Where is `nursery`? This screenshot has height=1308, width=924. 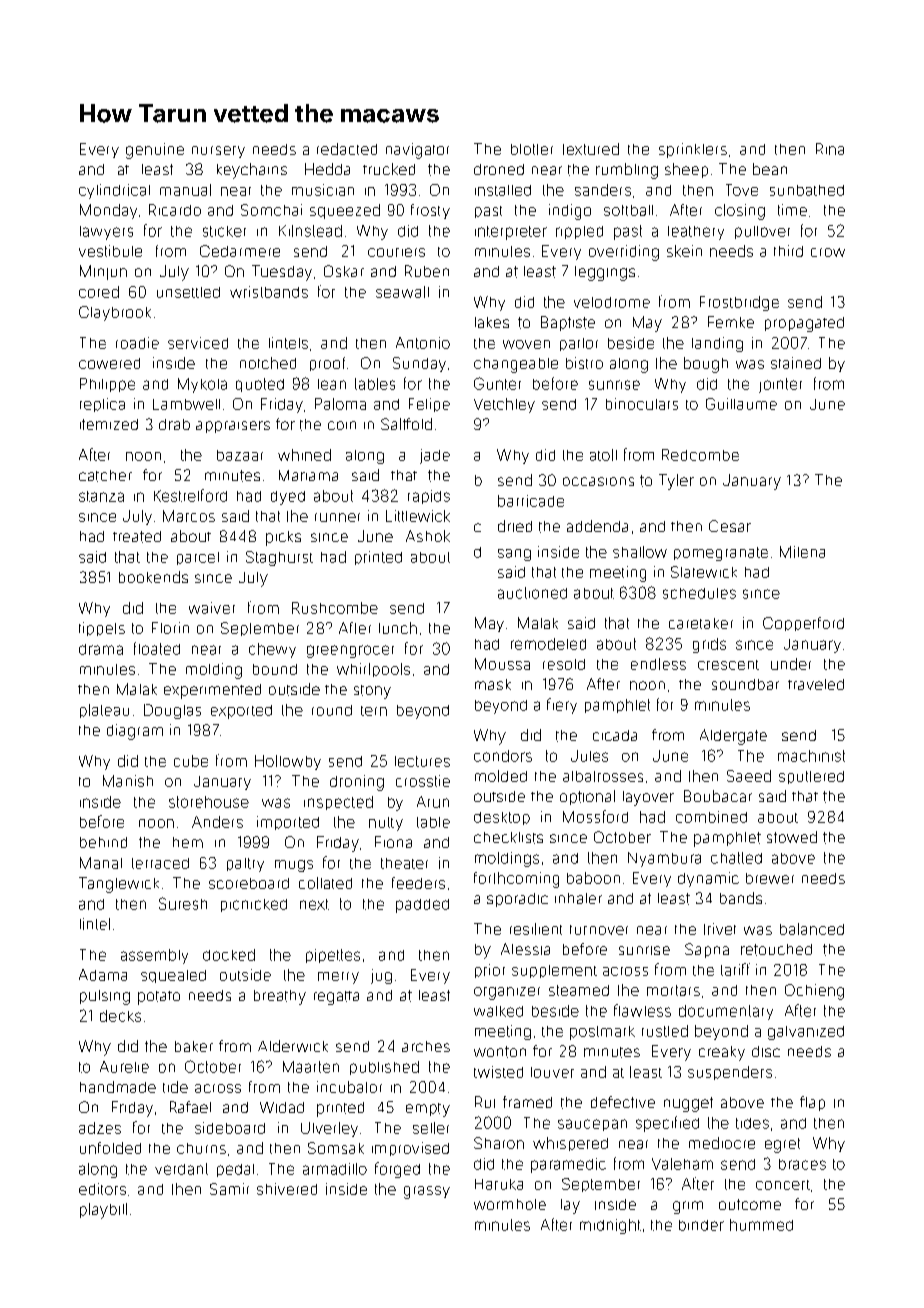
nursery is located at coordinates (218, 152).
